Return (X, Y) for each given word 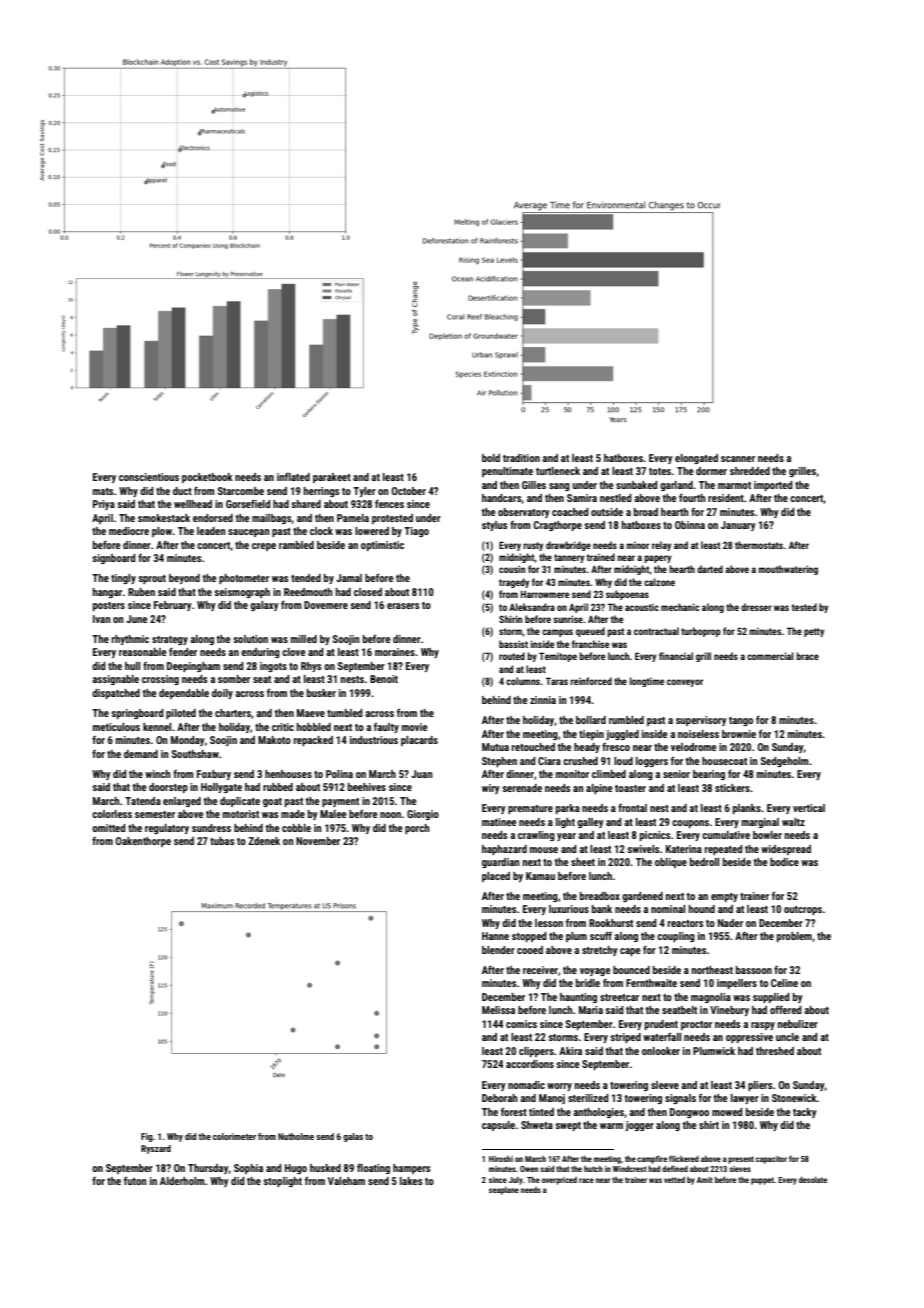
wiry (491, 789)
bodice (784, 862)
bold (491, 458)
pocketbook (207, 478)
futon (135, 1180)
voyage (595, 972)
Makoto (274, 740)
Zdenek (264, 841)
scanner (738, 459)
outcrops (803, 910)
